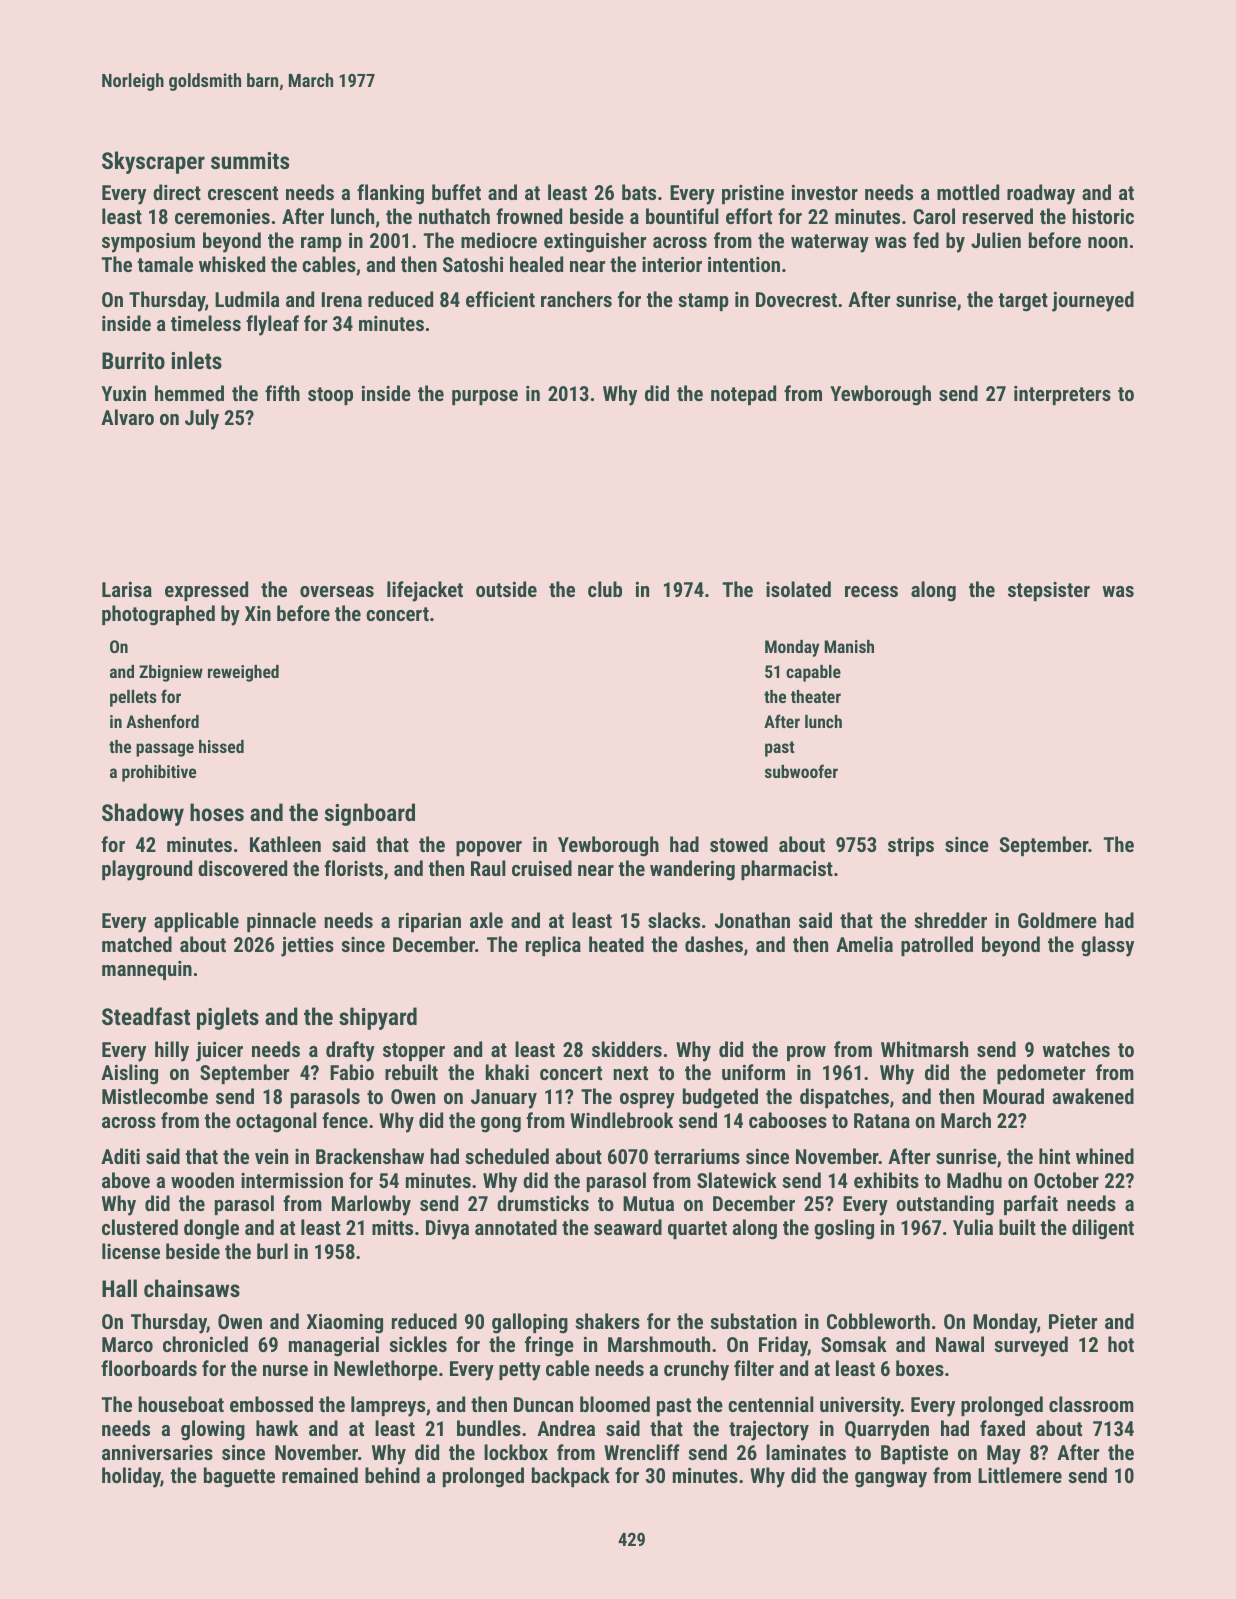 The width and height of the screenshot is (1236, 1599). I want to click on club, so click(605, 589).
